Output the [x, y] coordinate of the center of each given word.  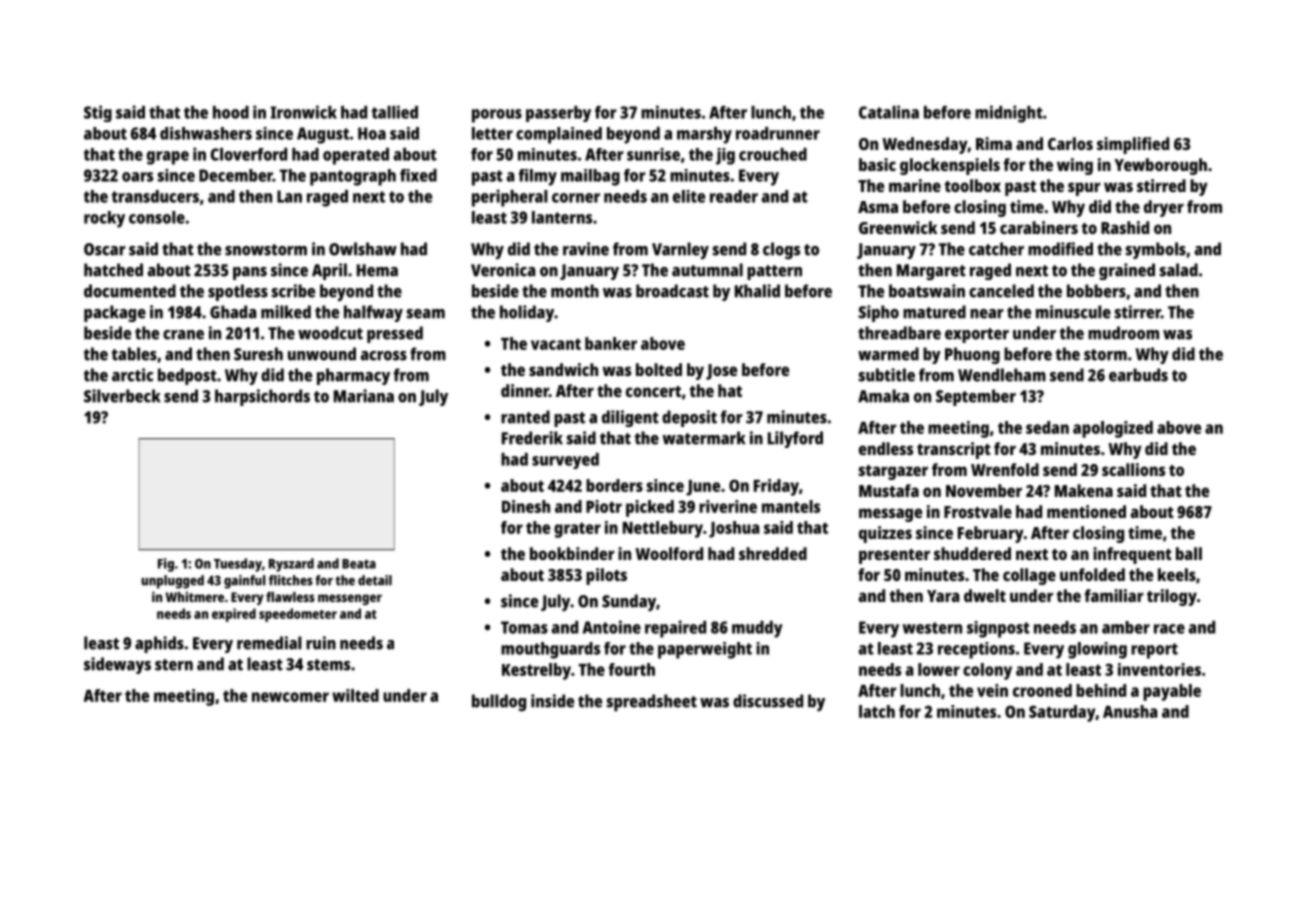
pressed [395, 334]
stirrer [1138, 312]
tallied [394, 112]
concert [653, 391]
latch [877, 711]
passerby [558, 114]
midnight [1009, 114]
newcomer [290, 697]
